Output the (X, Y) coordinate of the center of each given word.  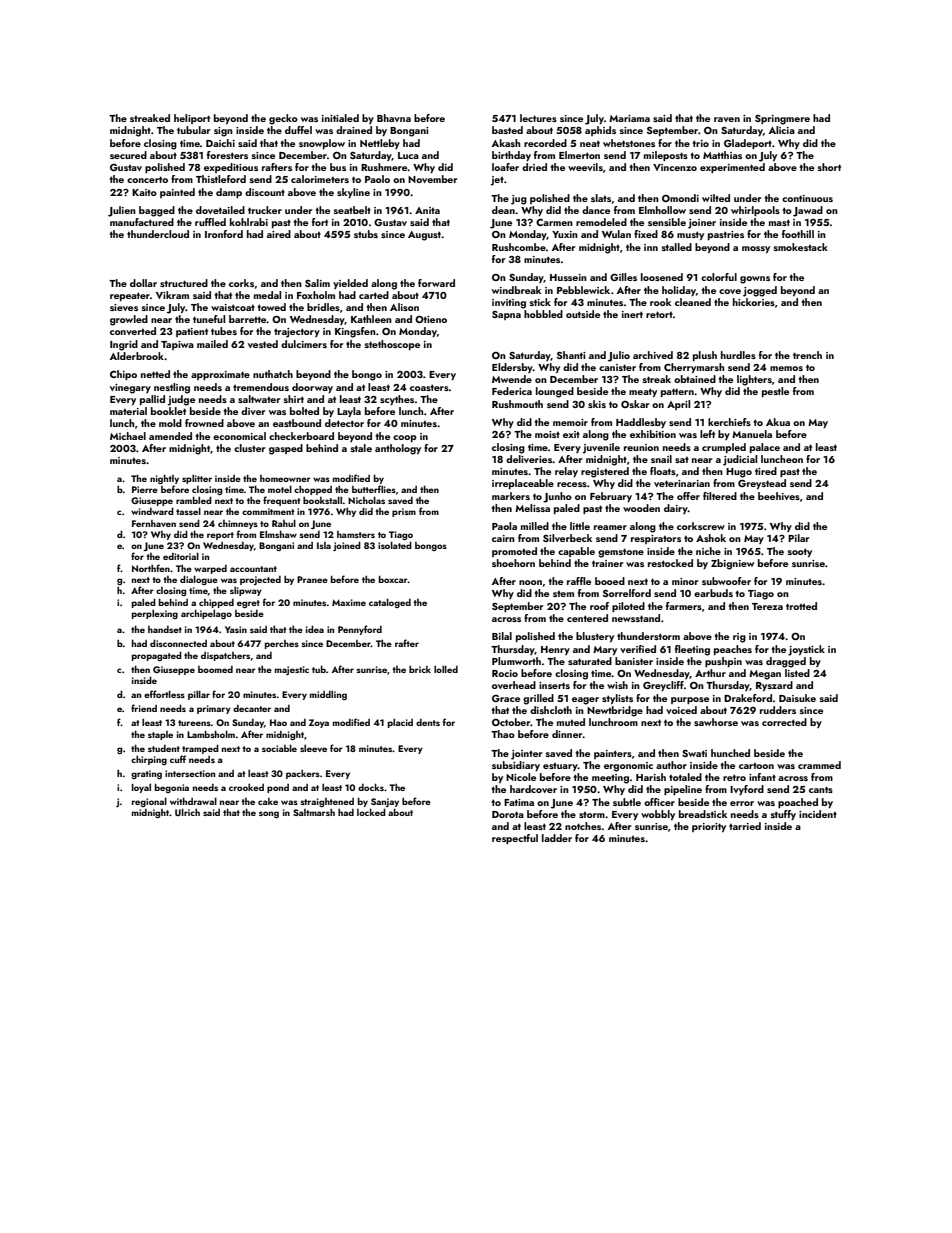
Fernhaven (154, 523)
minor (685, 581)
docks (371, 787)
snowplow (322, 144)
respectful (515, 839)
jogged (760, 291)
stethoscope (392, 345)
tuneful (209, 319)
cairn (503, 538)
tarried (745, 826)
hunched (730, 753)
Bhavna (394, 118)
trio (701, 143)
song (269, 814)
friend (144, 708)
